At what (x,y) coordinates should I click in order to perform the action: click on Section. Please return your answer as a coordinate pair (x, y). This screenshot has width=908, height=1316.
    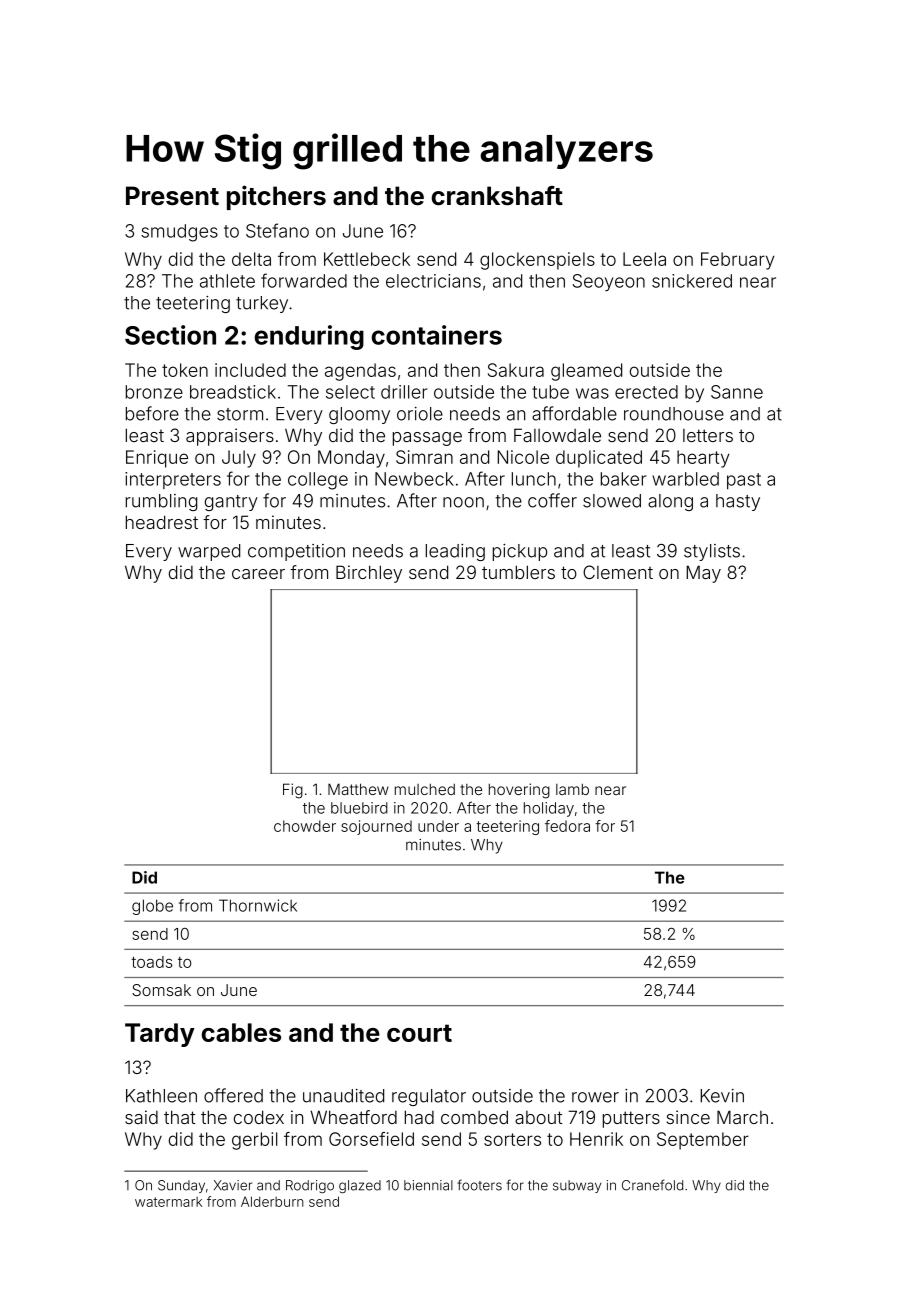
    Looking at the image, I should click on (170, 335).
